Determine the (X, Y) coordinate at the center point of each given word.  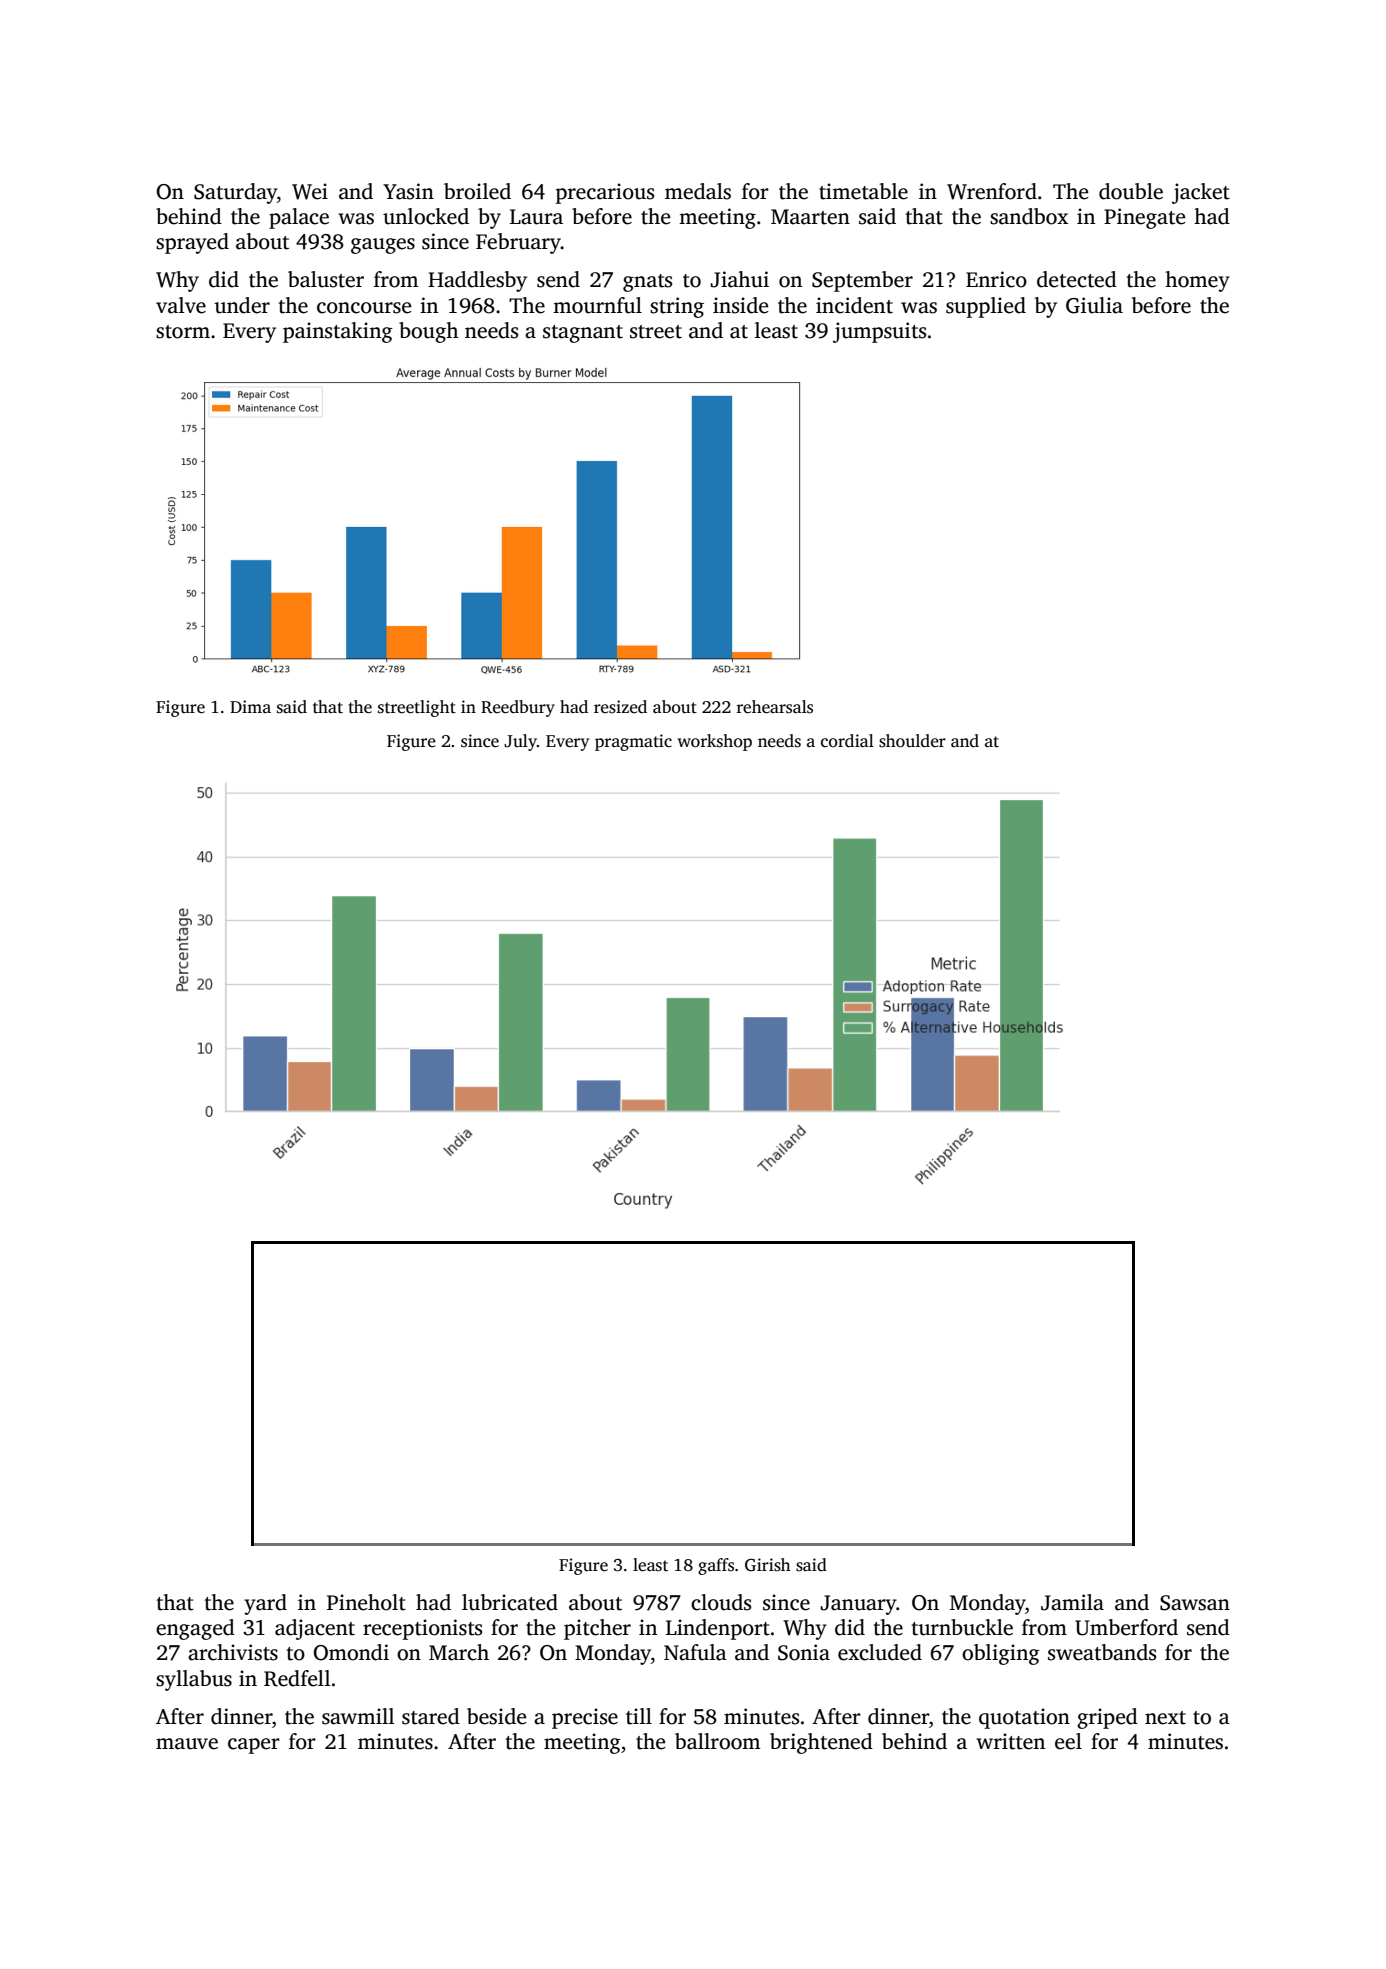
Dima (250, 706)
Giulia (1094, 305)
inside (740, 305)
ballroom (718, 1741)
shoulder (912, 741)
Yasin (408, 191)
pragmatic (633, 742)
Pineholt (366, 1602)
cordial (847, 741)
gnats (647, 283)
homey (1197, 281)
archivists (233, 1652)
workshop (714, 742)
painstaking (338, 332)
